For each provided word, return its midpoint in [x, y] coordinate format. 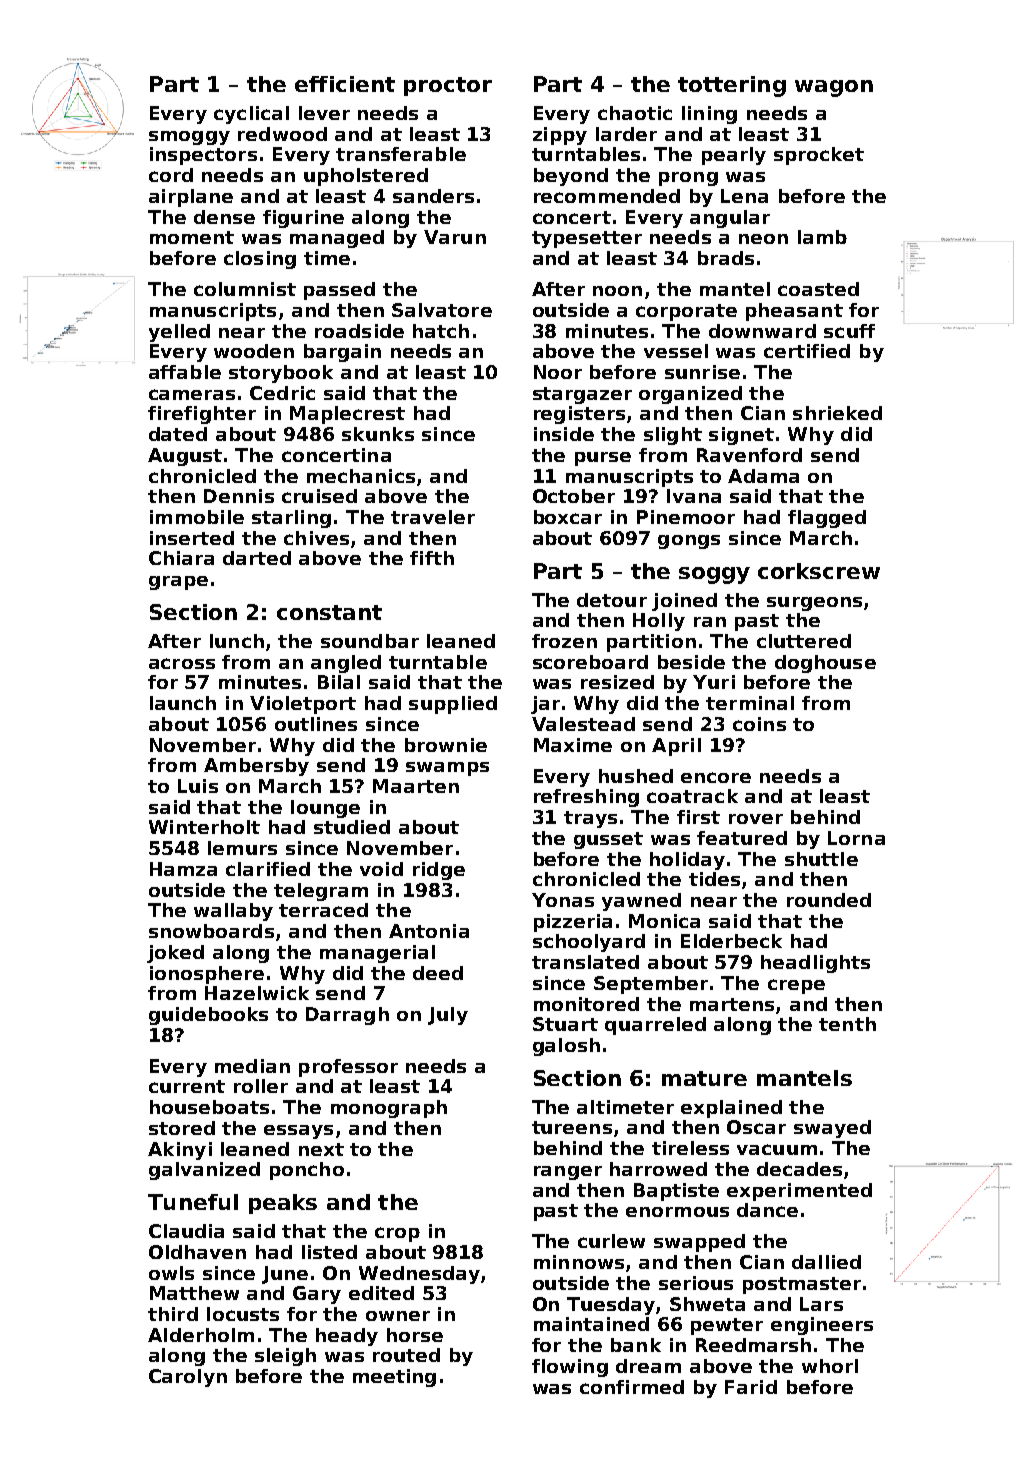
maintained [591, 1324]
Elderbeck [731, 941]
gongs [689, 542]
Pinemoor [686, 517]
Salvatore [442, 310]
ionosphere [207, 975]
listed [329, 1252]
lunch [237, 641]
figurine [303, 219]
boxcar [568, 517]
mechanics [361, 476]
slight [673, 436]
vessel [676, 351]
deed [438, 973]
